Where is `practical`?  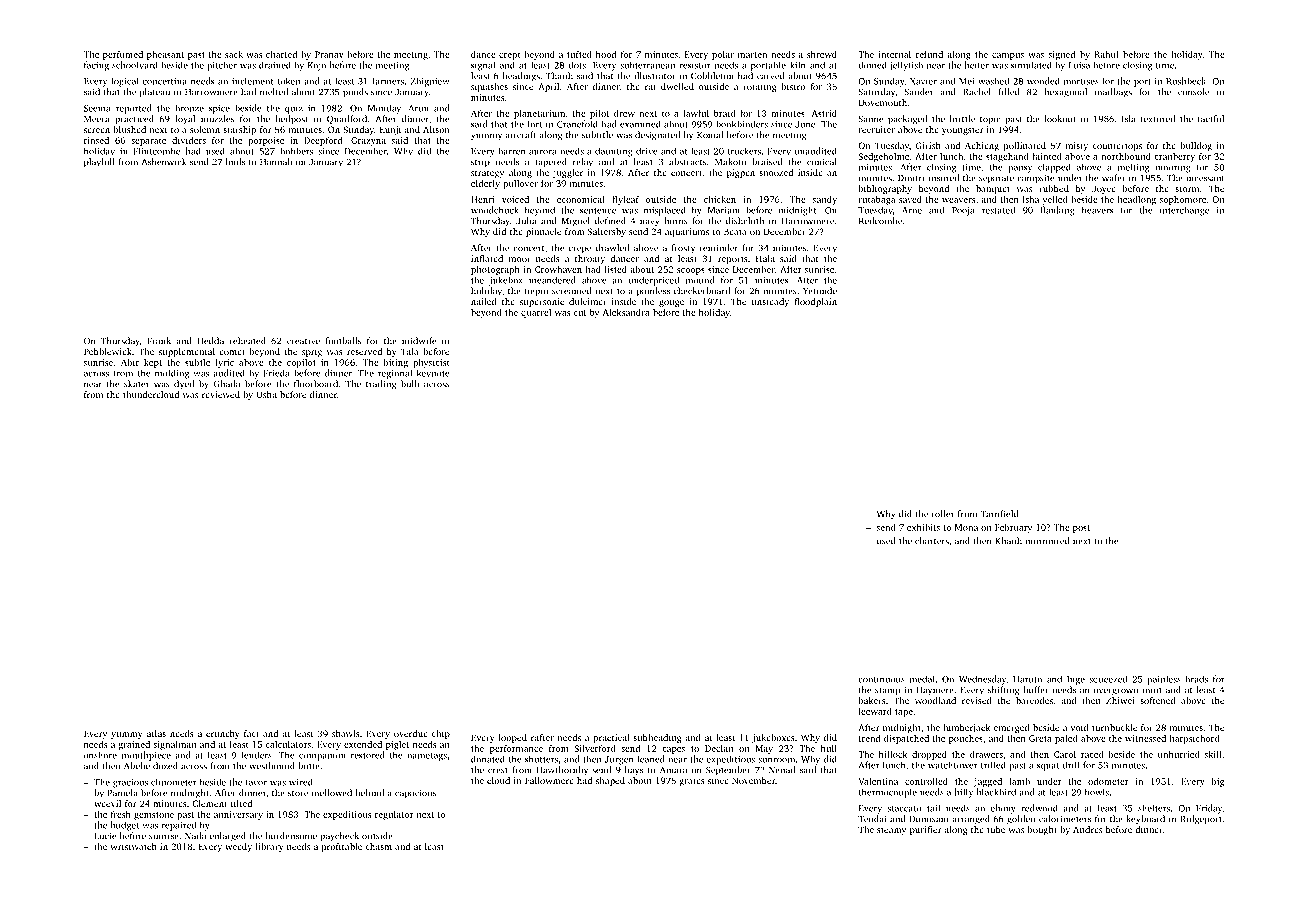
practical is located at coordinates (611, 738).
